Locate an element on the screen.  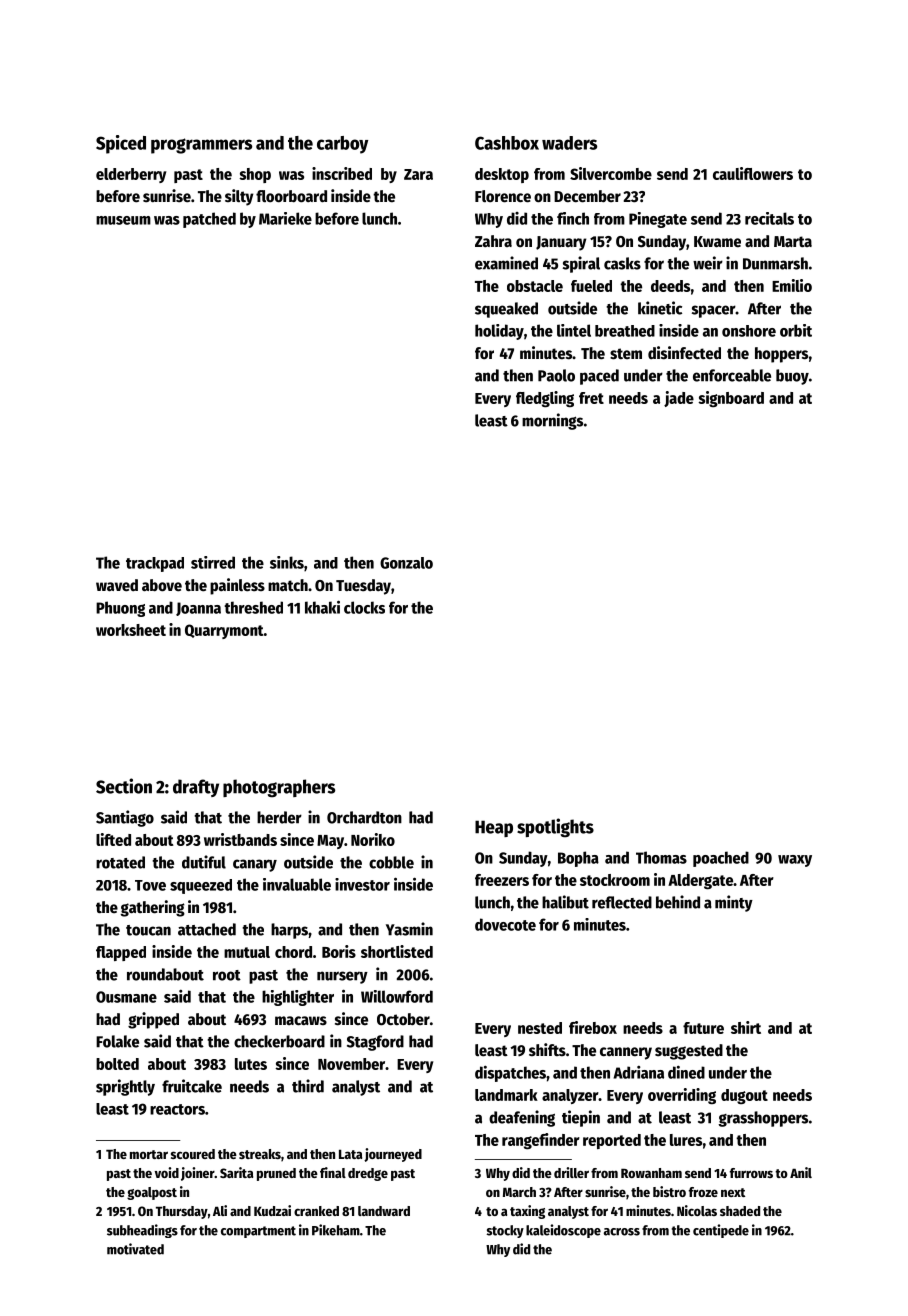
rangefinder is located at coordinates (541, 1141).
